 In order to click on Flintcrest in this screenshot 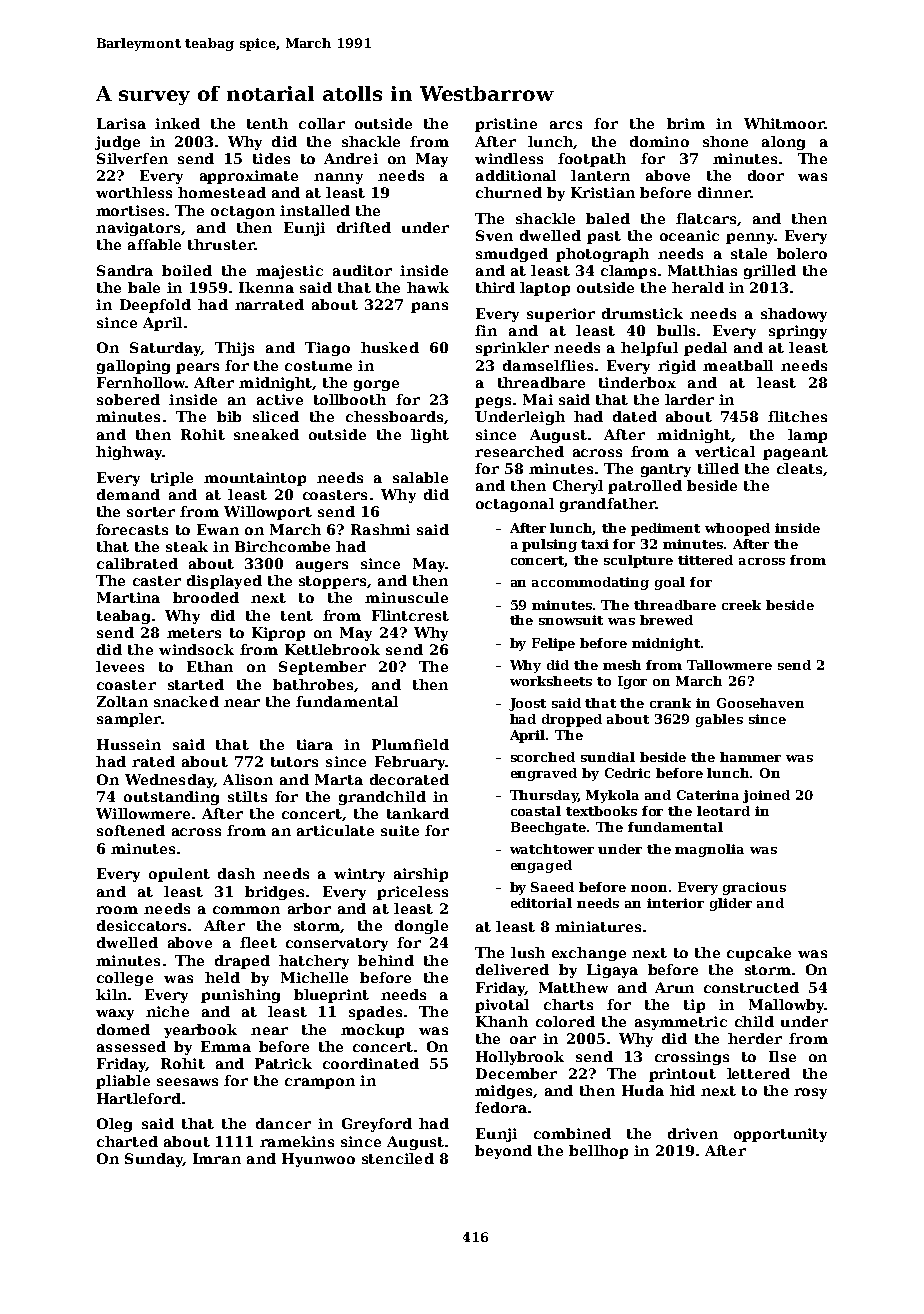, I will do `click(410, 615)`.
